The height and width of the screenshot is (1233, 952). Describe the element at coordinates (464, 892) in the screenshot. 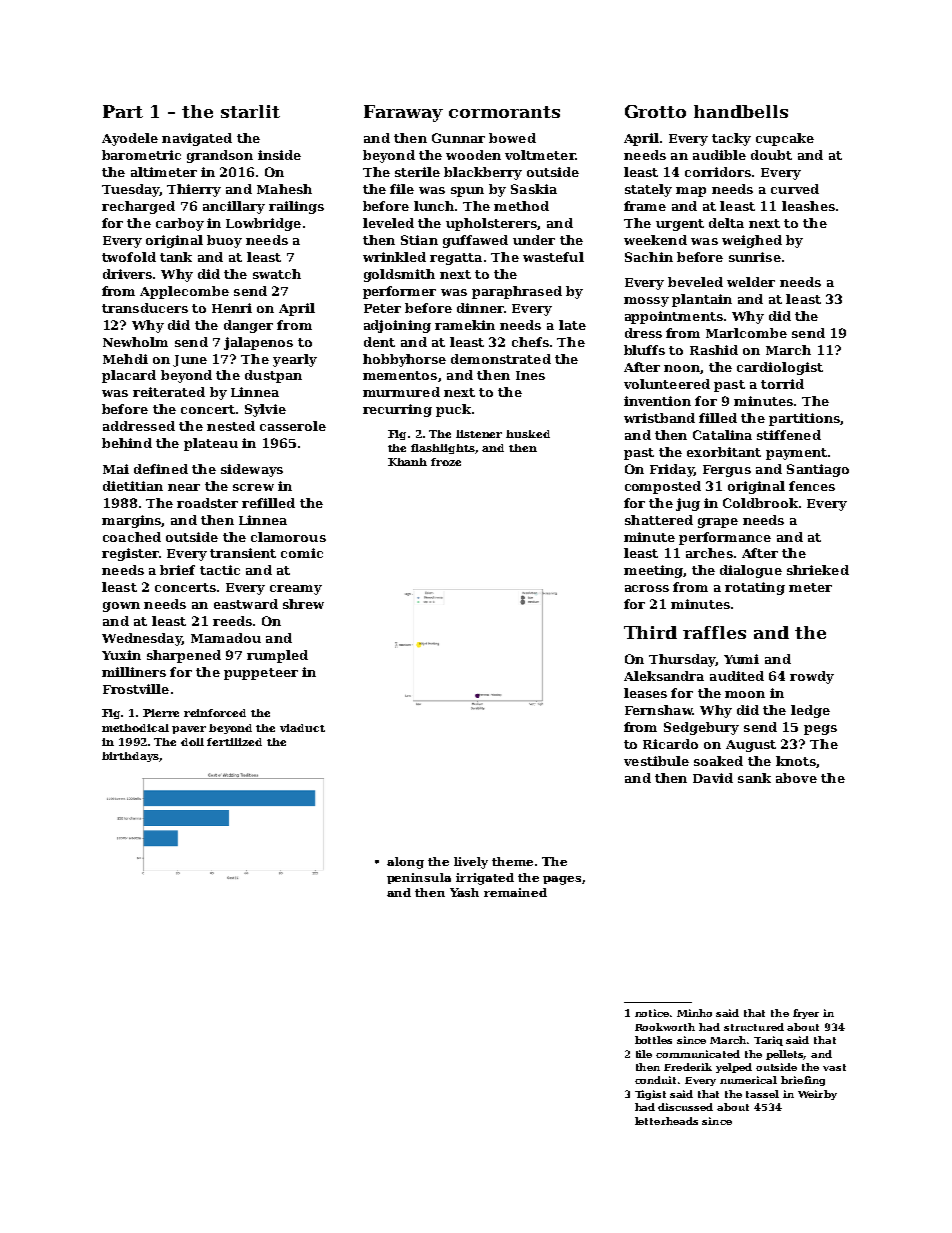

I see `Yash` at that location.
